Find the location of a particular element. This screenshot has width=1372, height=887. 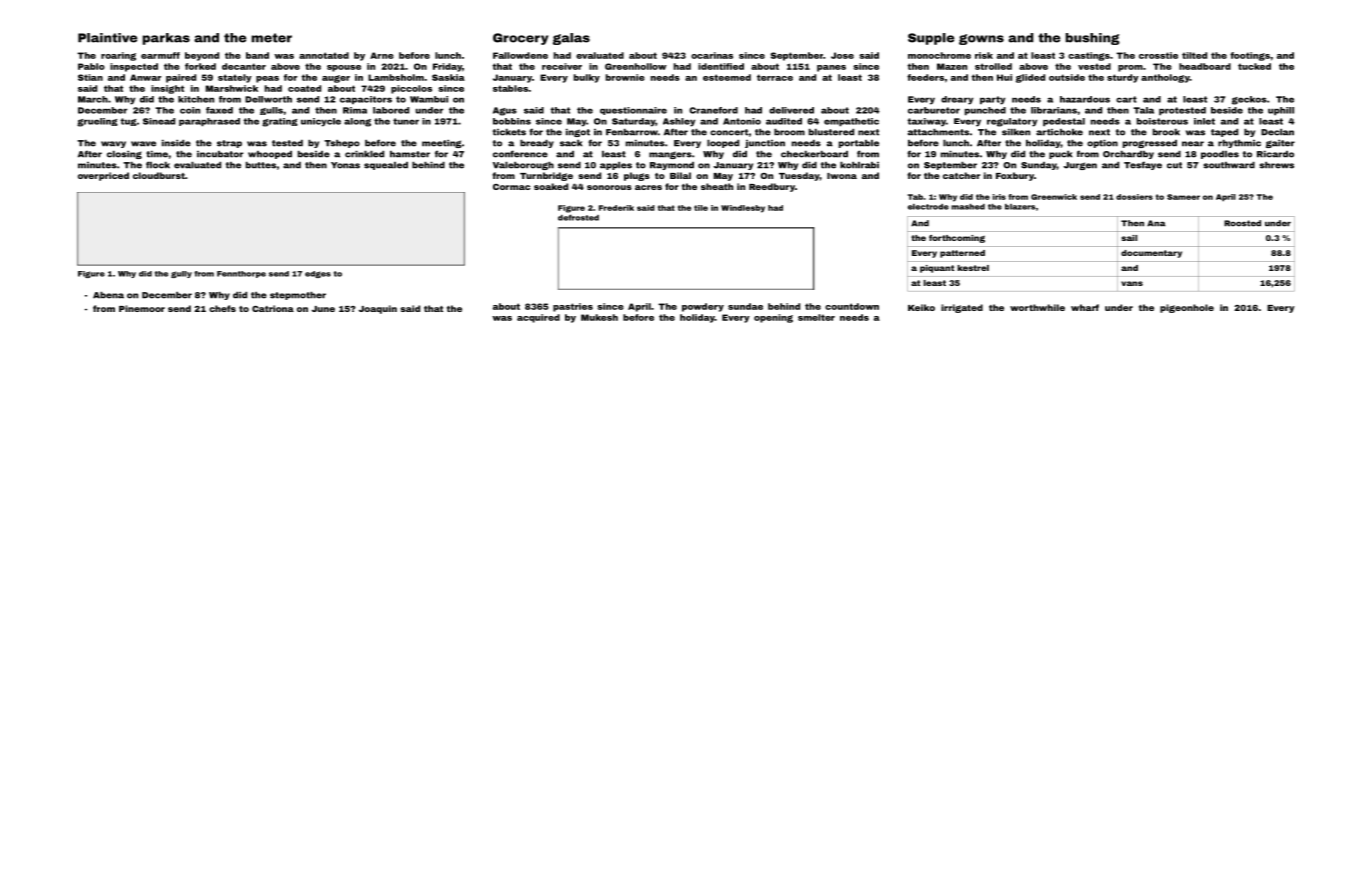

mangers is located at coordinates (670, 155).
